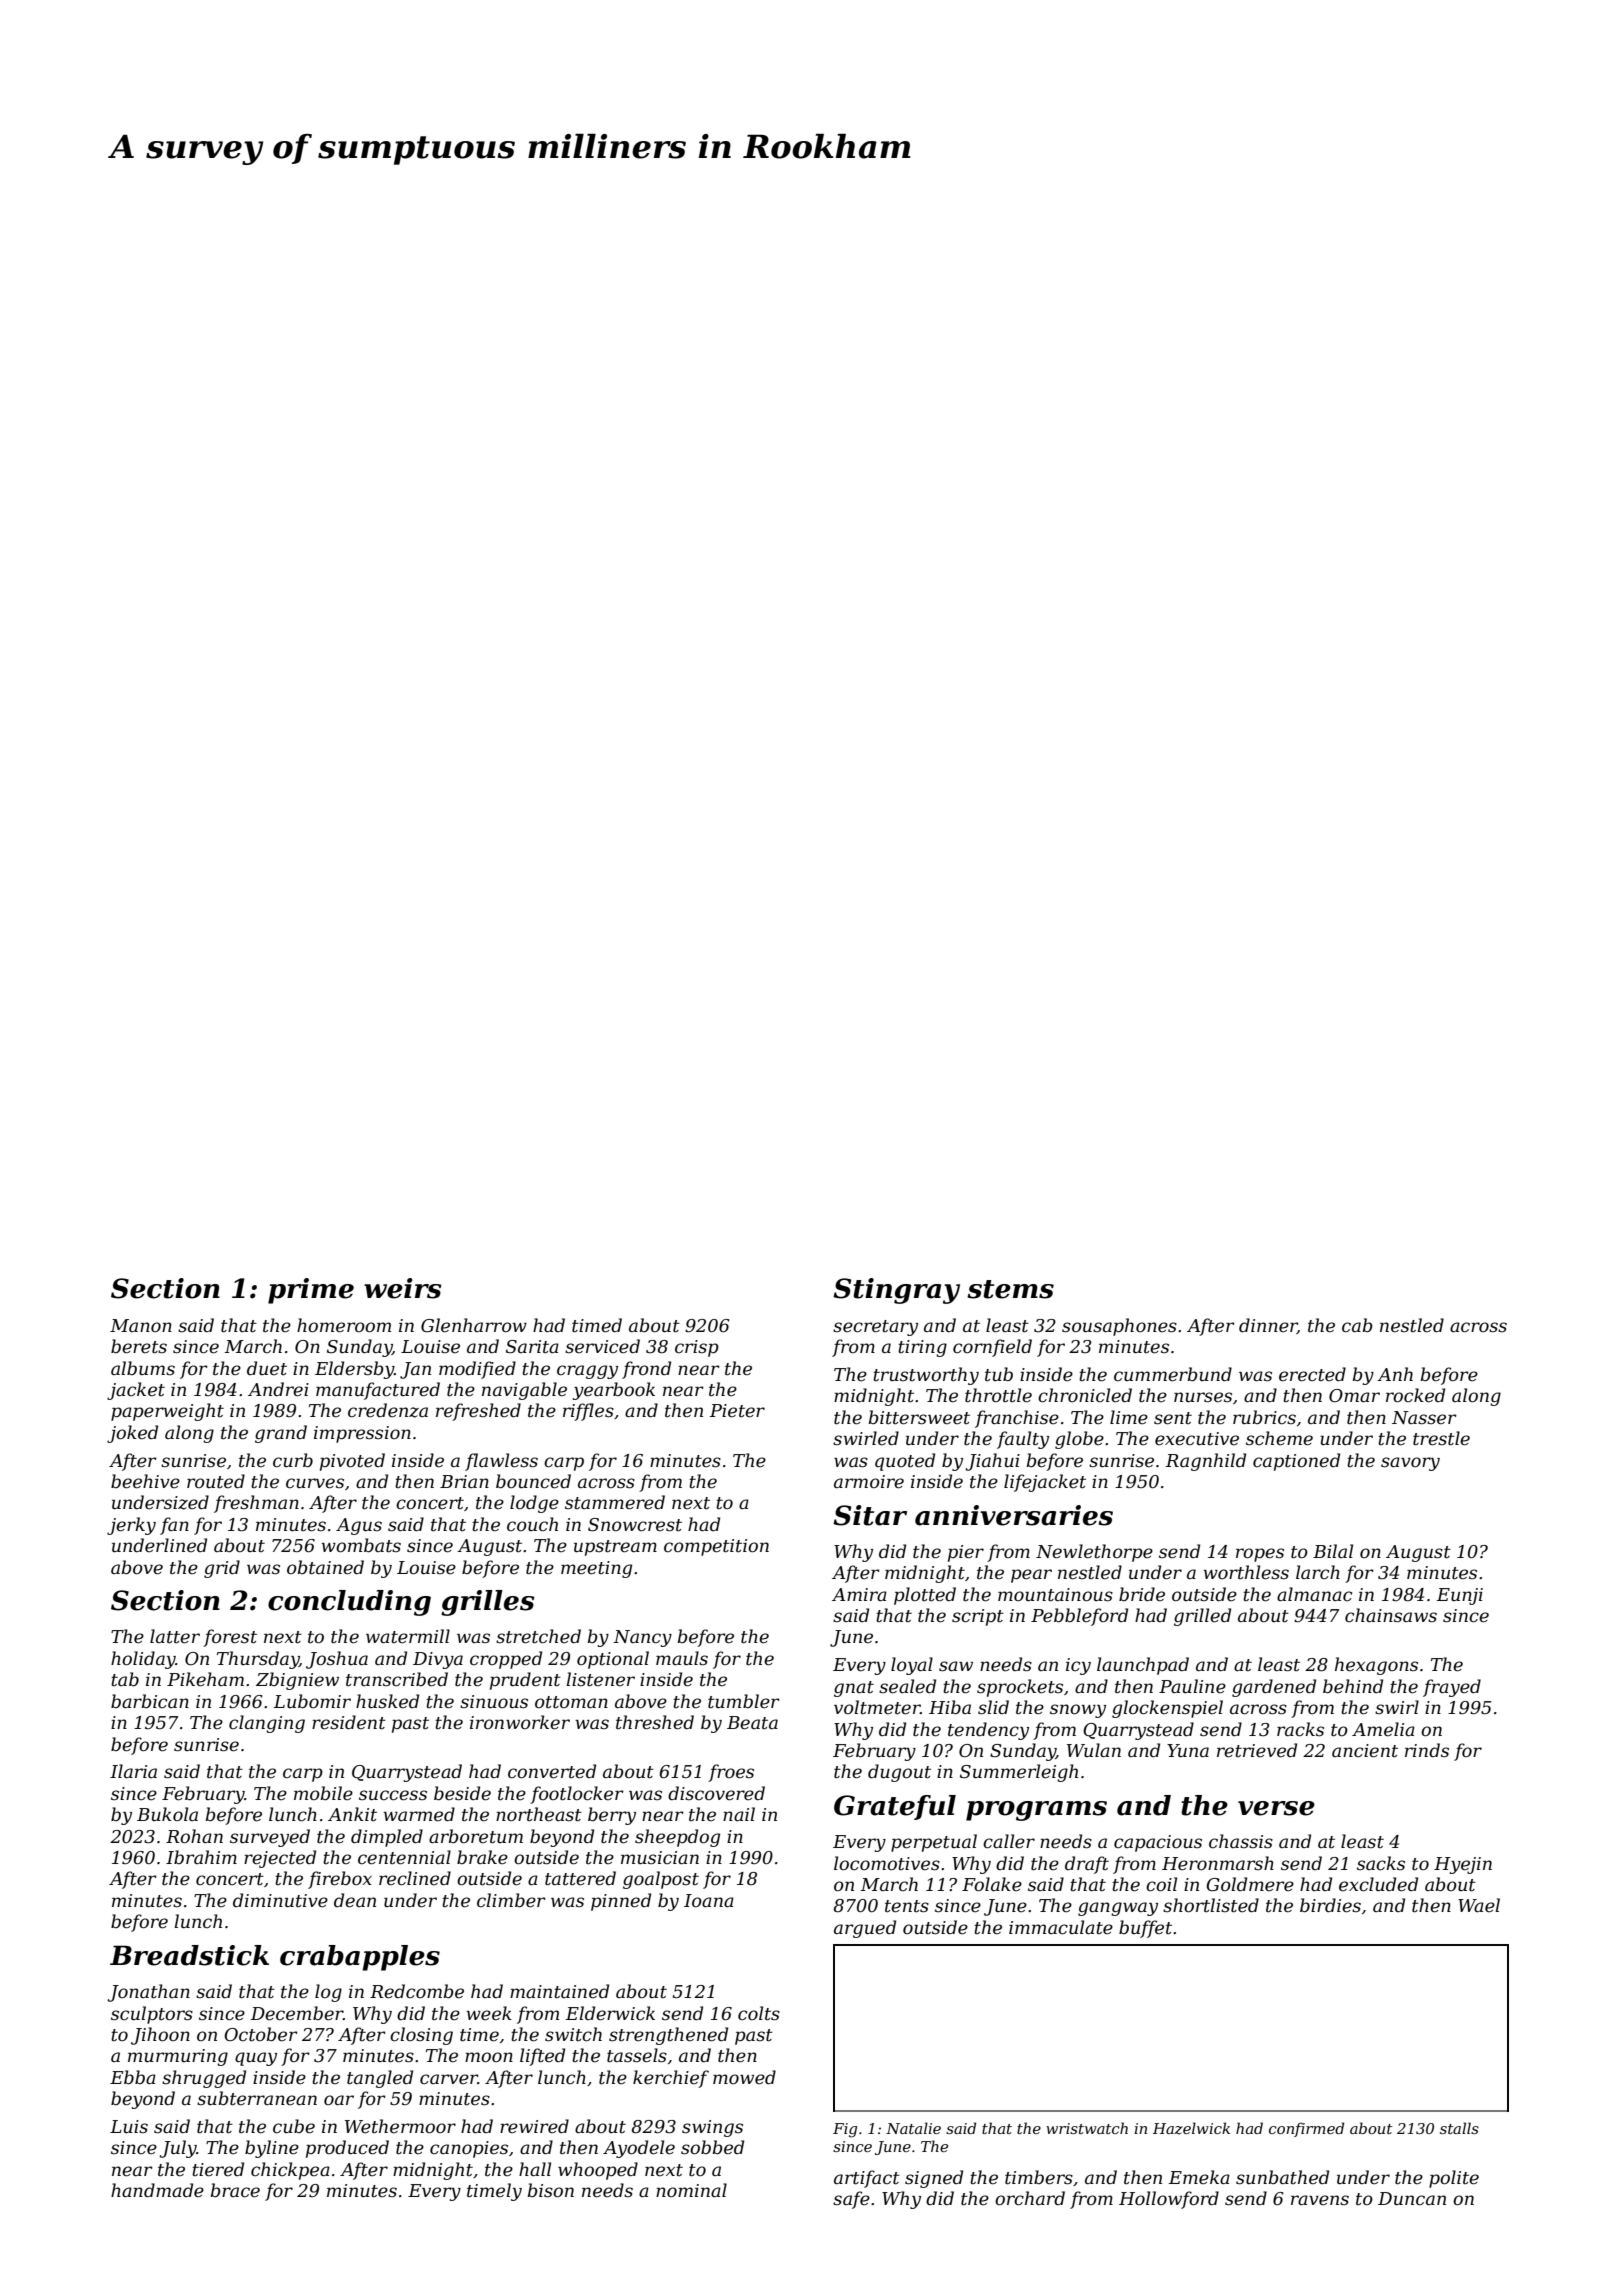 This document has width=1620, height=2292. Describe the element at coordinates (311, 1291) in the document. I see `prime` at that location.
